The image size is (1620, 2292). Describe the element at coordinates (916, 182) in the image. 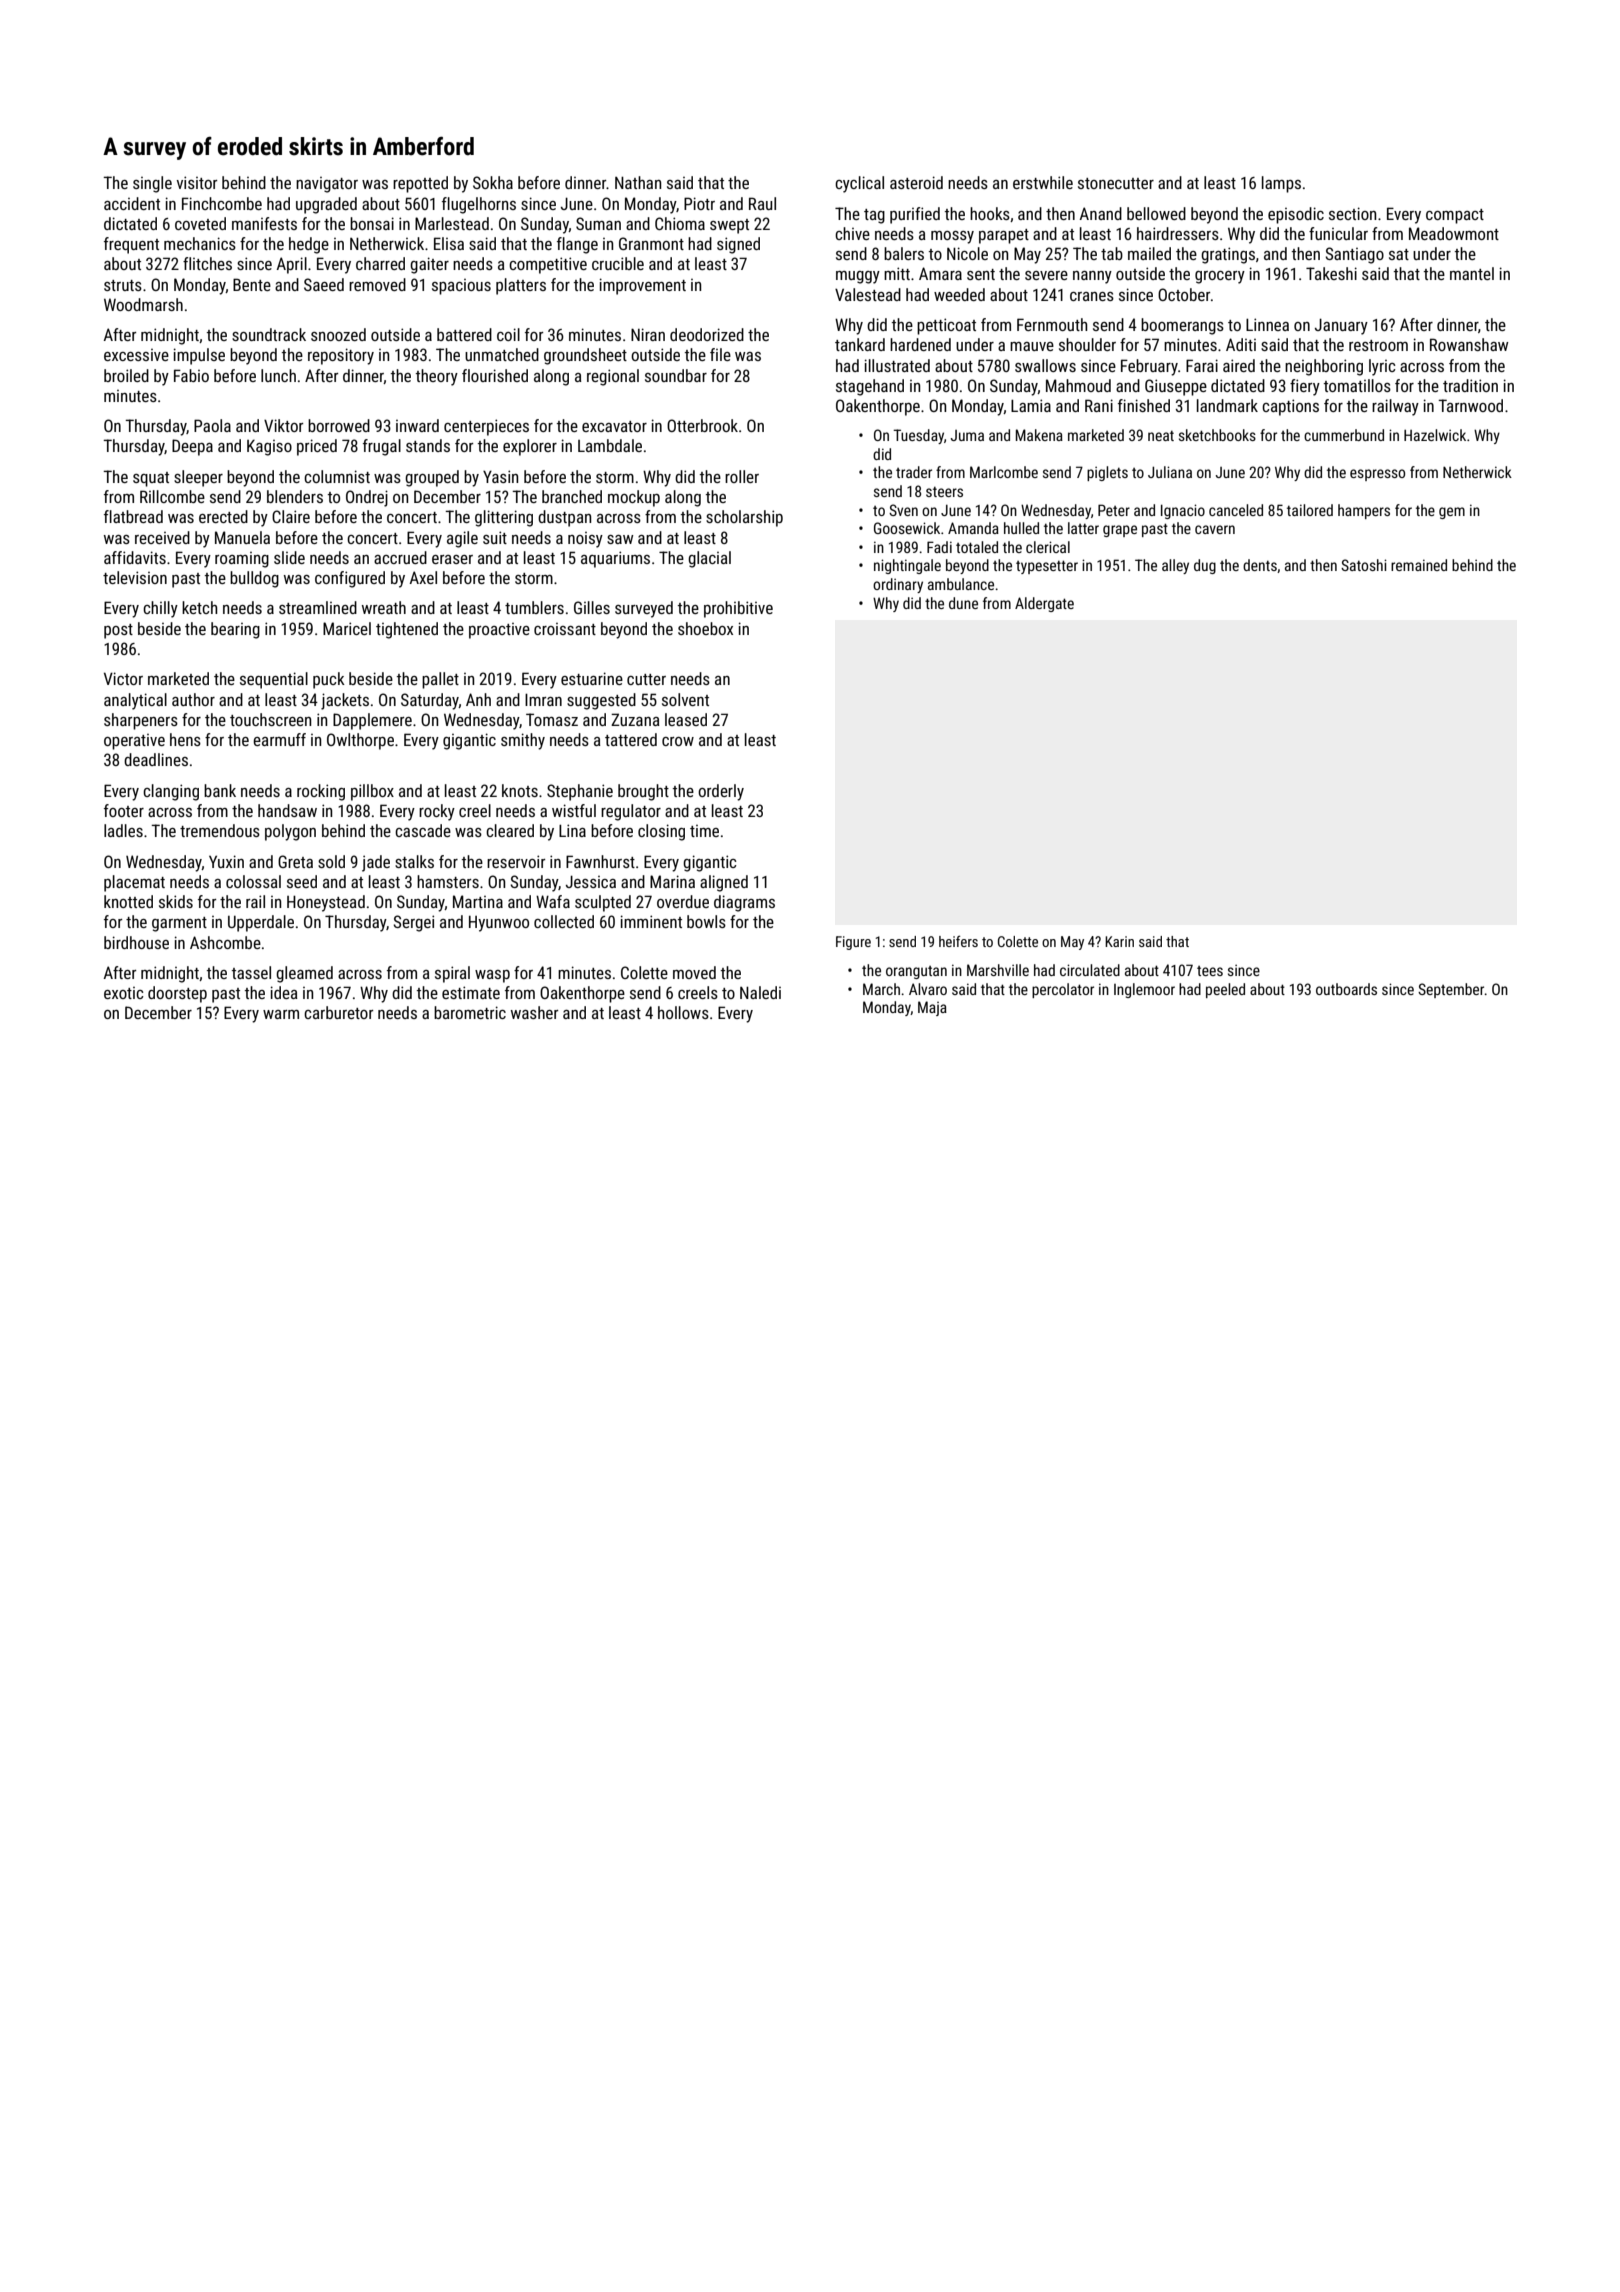

I see `asteroid` at that location.
